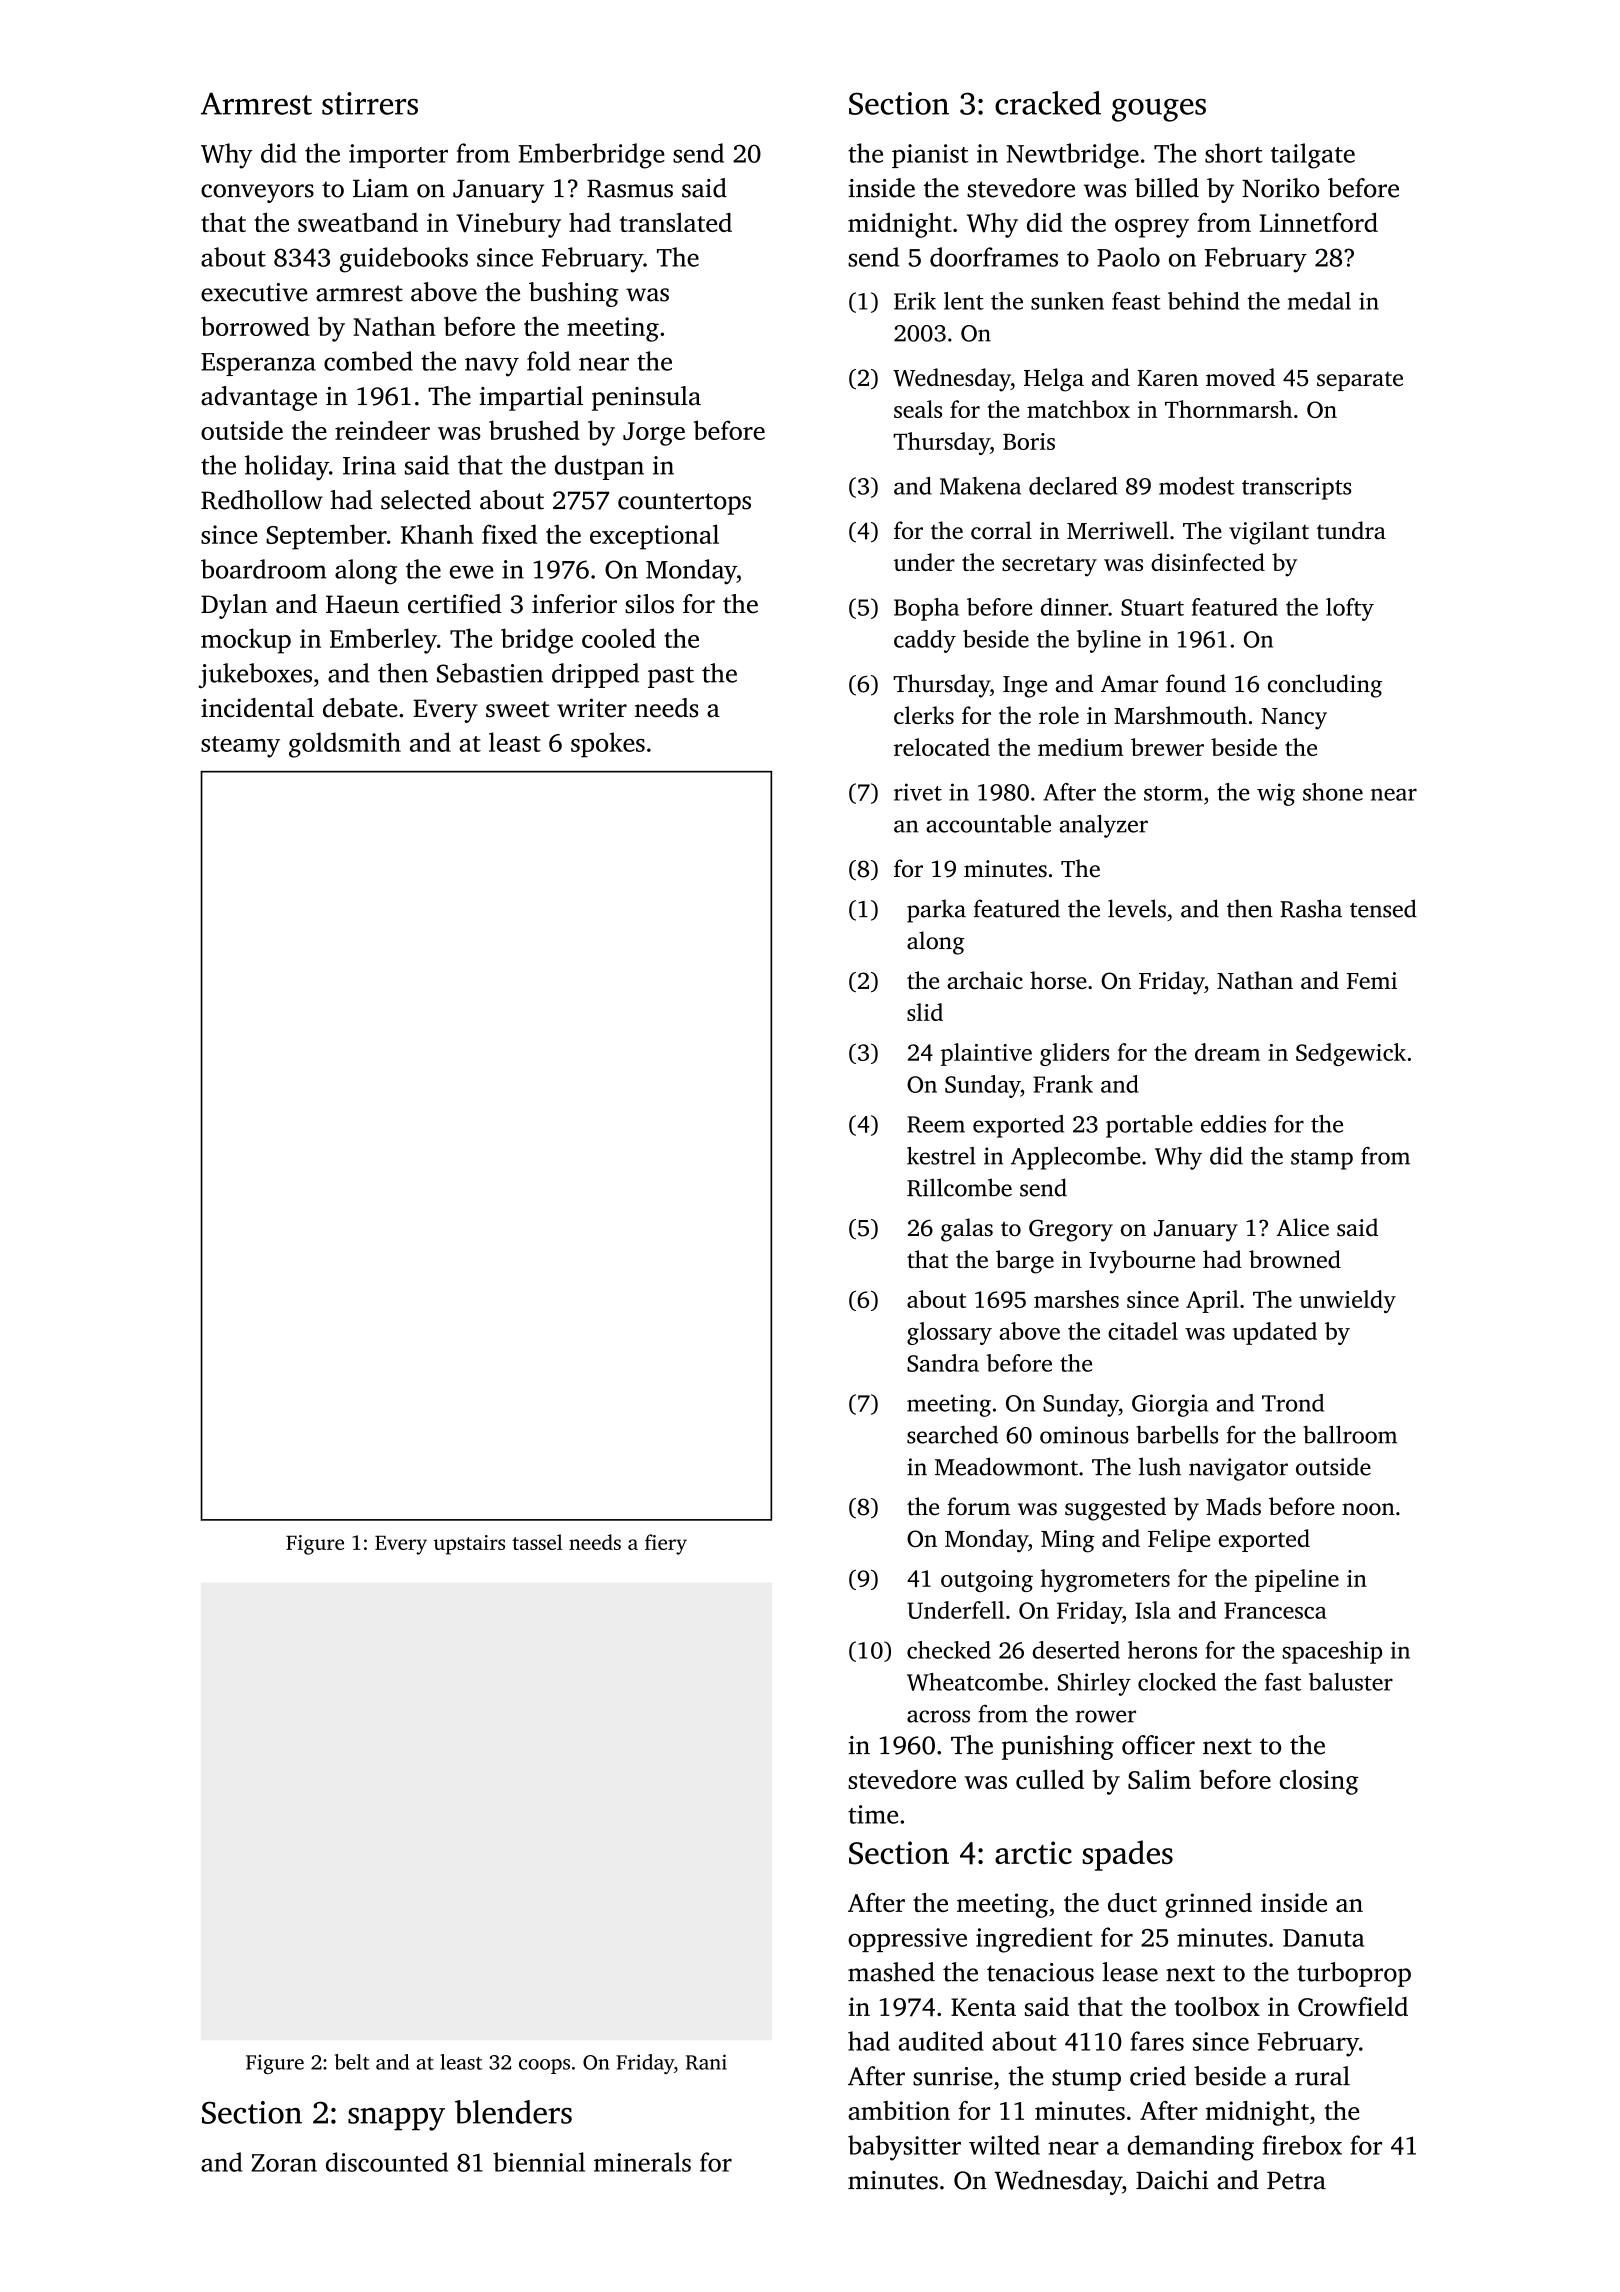 The height and width of the document is (2292, 1620). I want to click on tailgate, so click(1313, 156).
